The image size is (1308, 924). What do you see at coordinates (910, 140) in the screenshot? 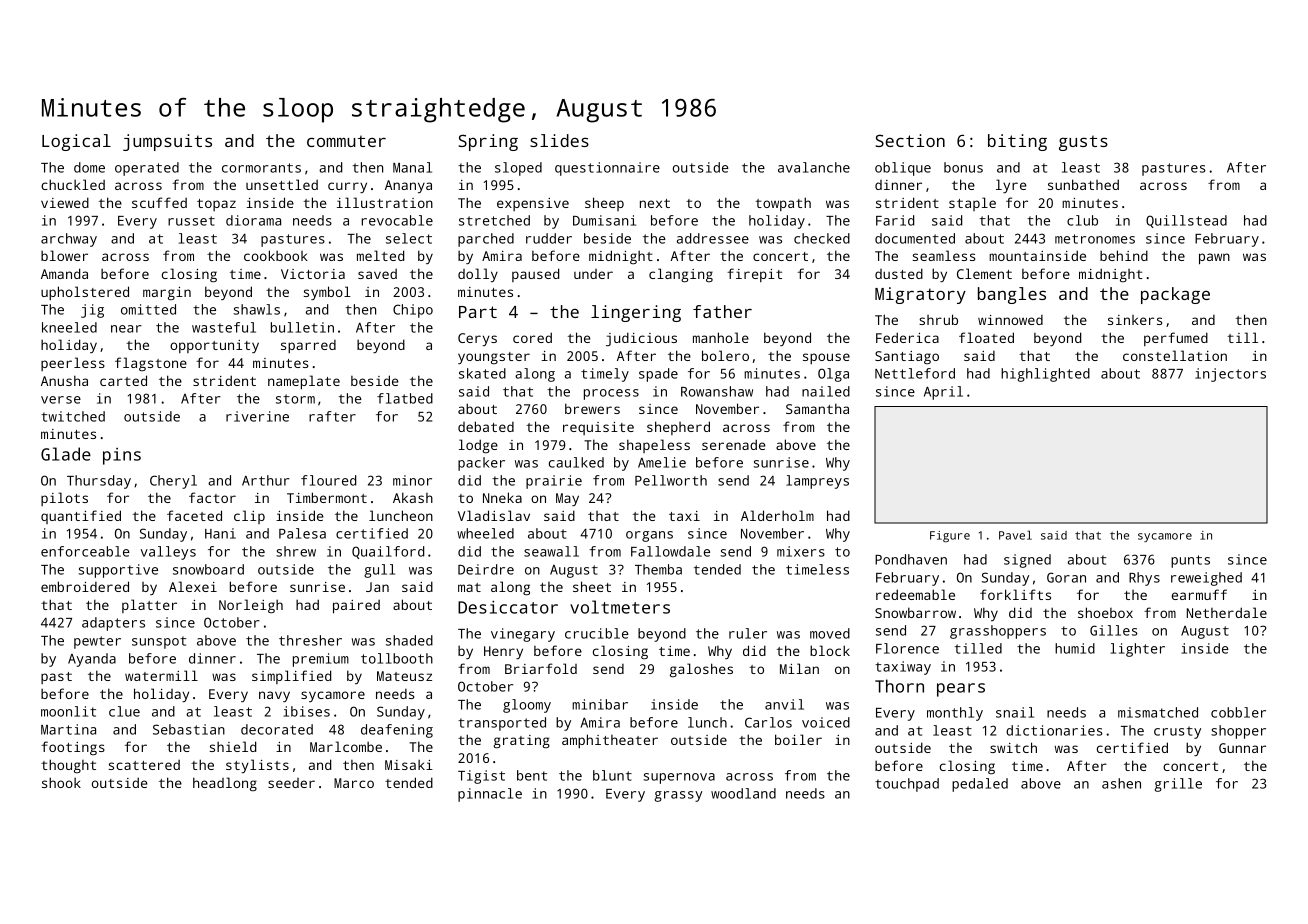
I see `Section` at bounding box center [910, 140].
